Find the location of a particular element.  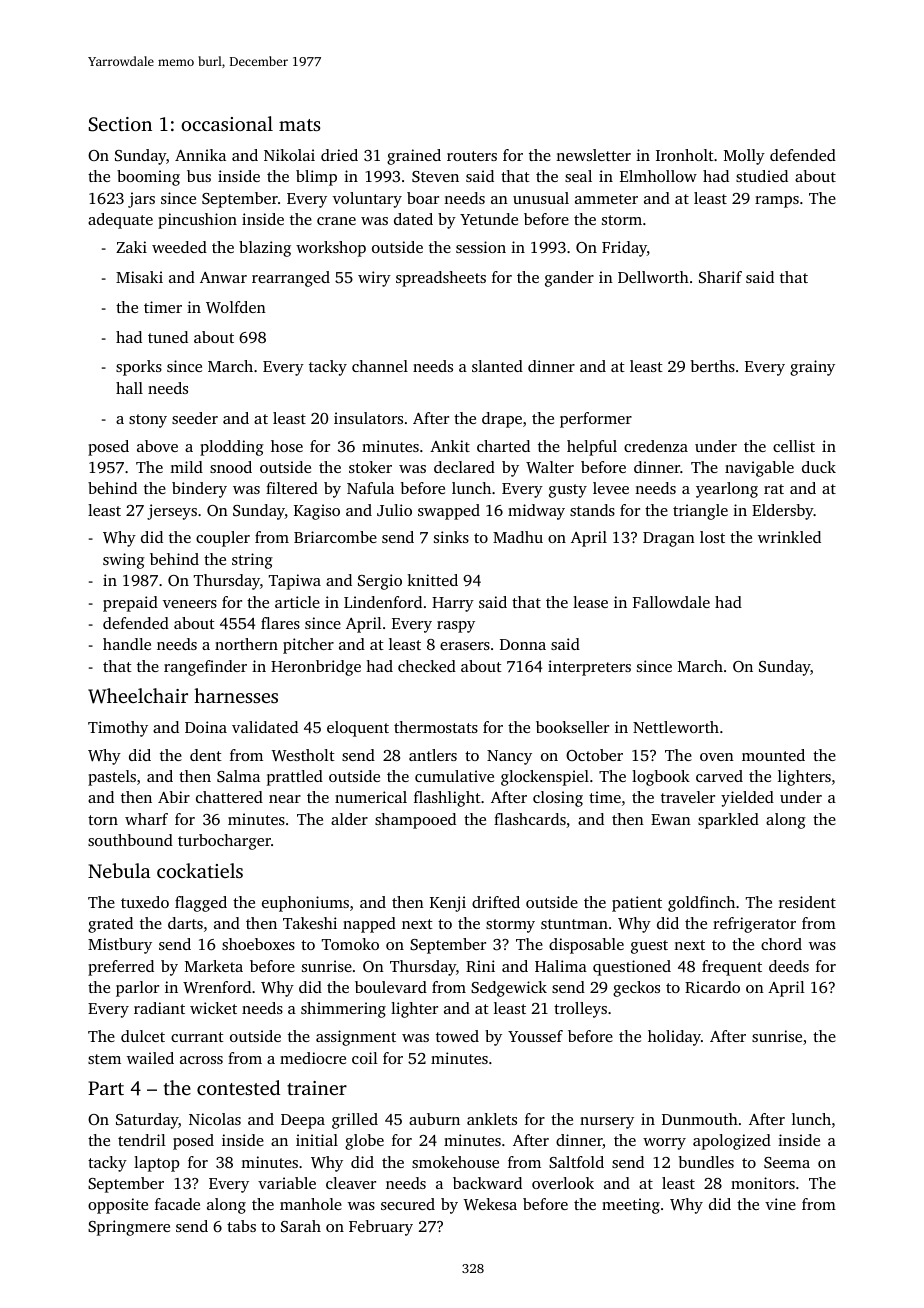

Springmere is located at coordinates (129, 1228).
